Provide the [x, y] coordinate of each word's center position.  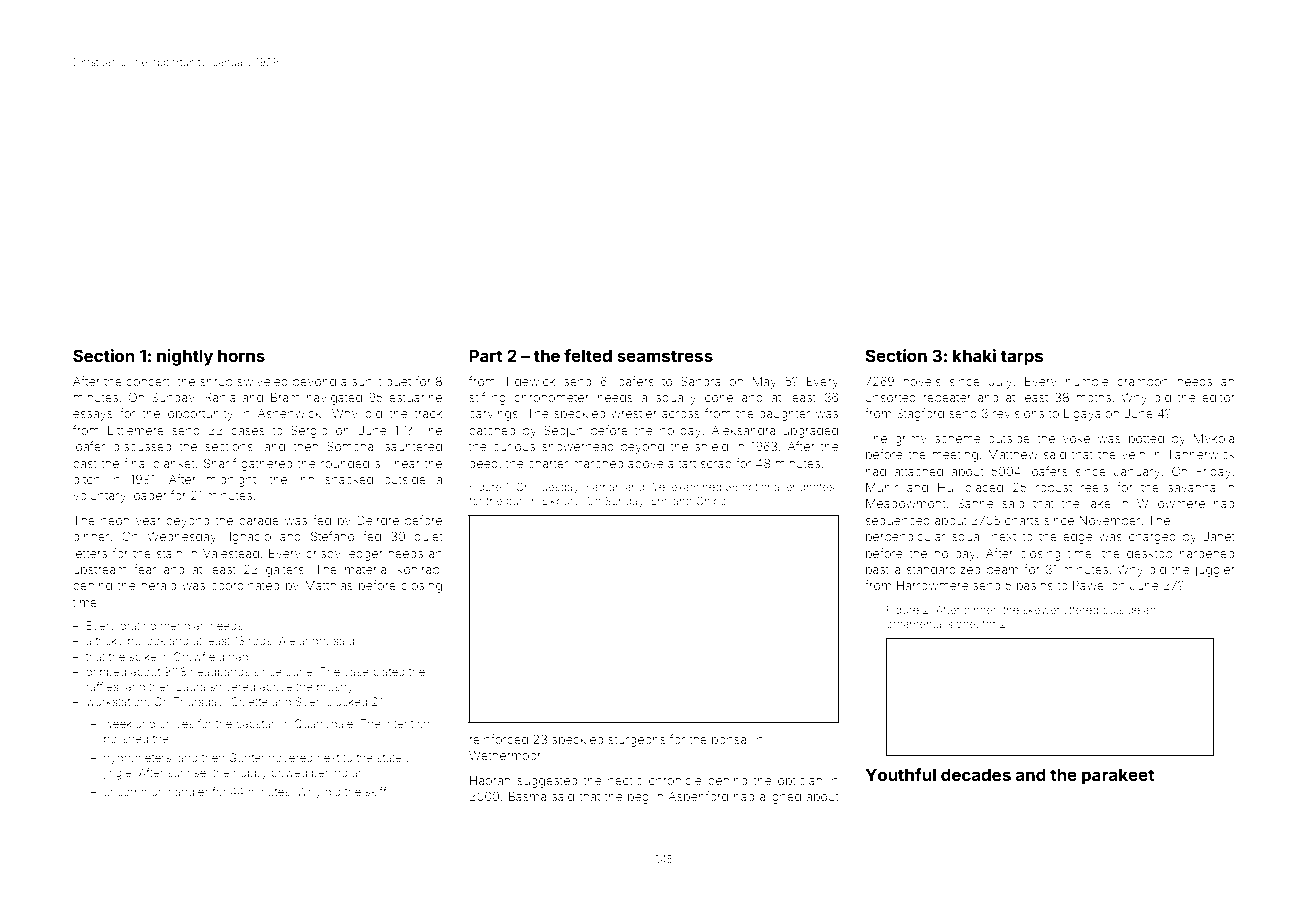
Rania [220, 397]
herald [158, 585]
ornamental [915, 624]
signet [963, 625]
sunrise [187, 772]
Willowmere [1171, 503]
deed [483, 463]
